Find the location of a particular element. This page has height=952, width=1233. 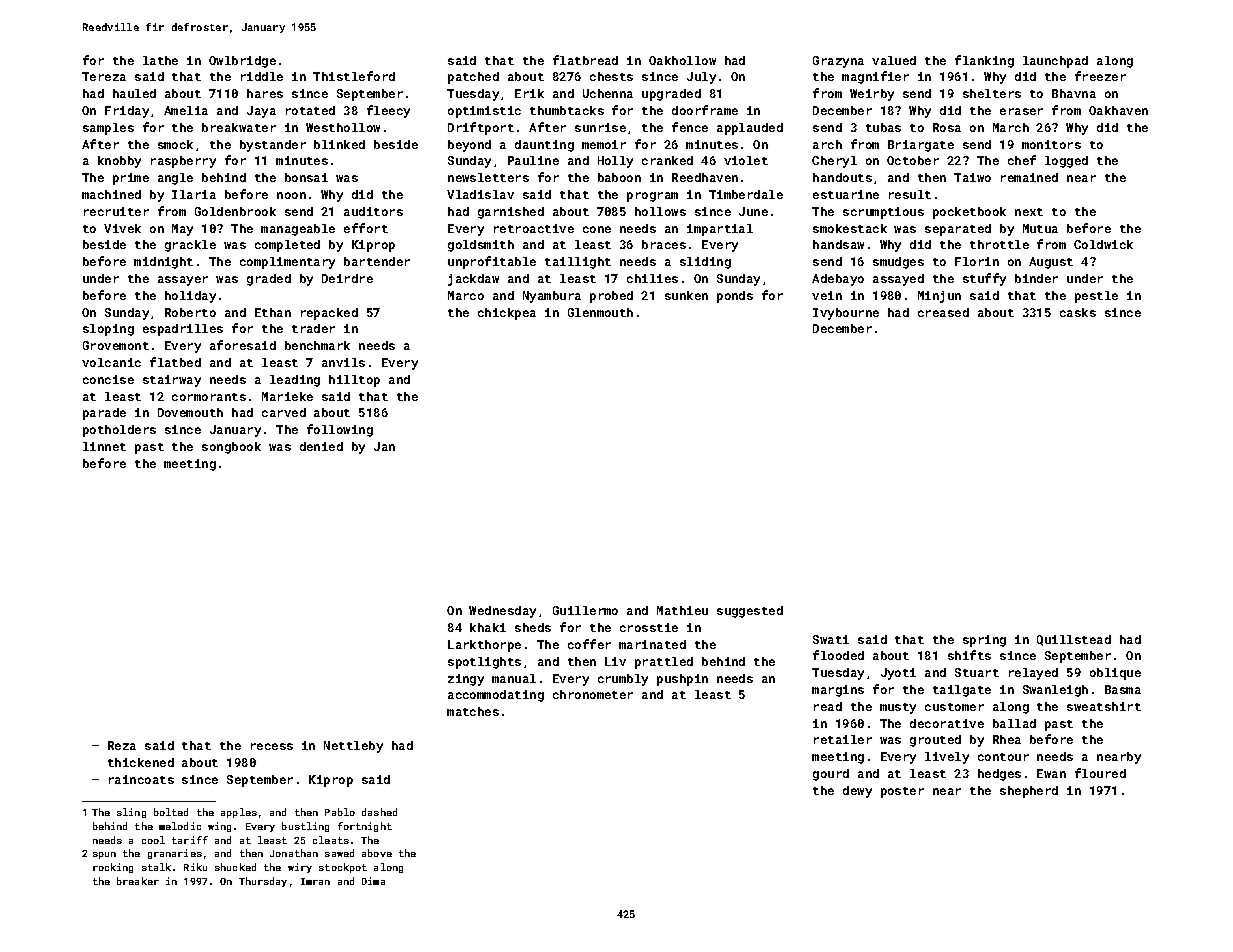

Ivybourne is located at coordinates (846, 314).
